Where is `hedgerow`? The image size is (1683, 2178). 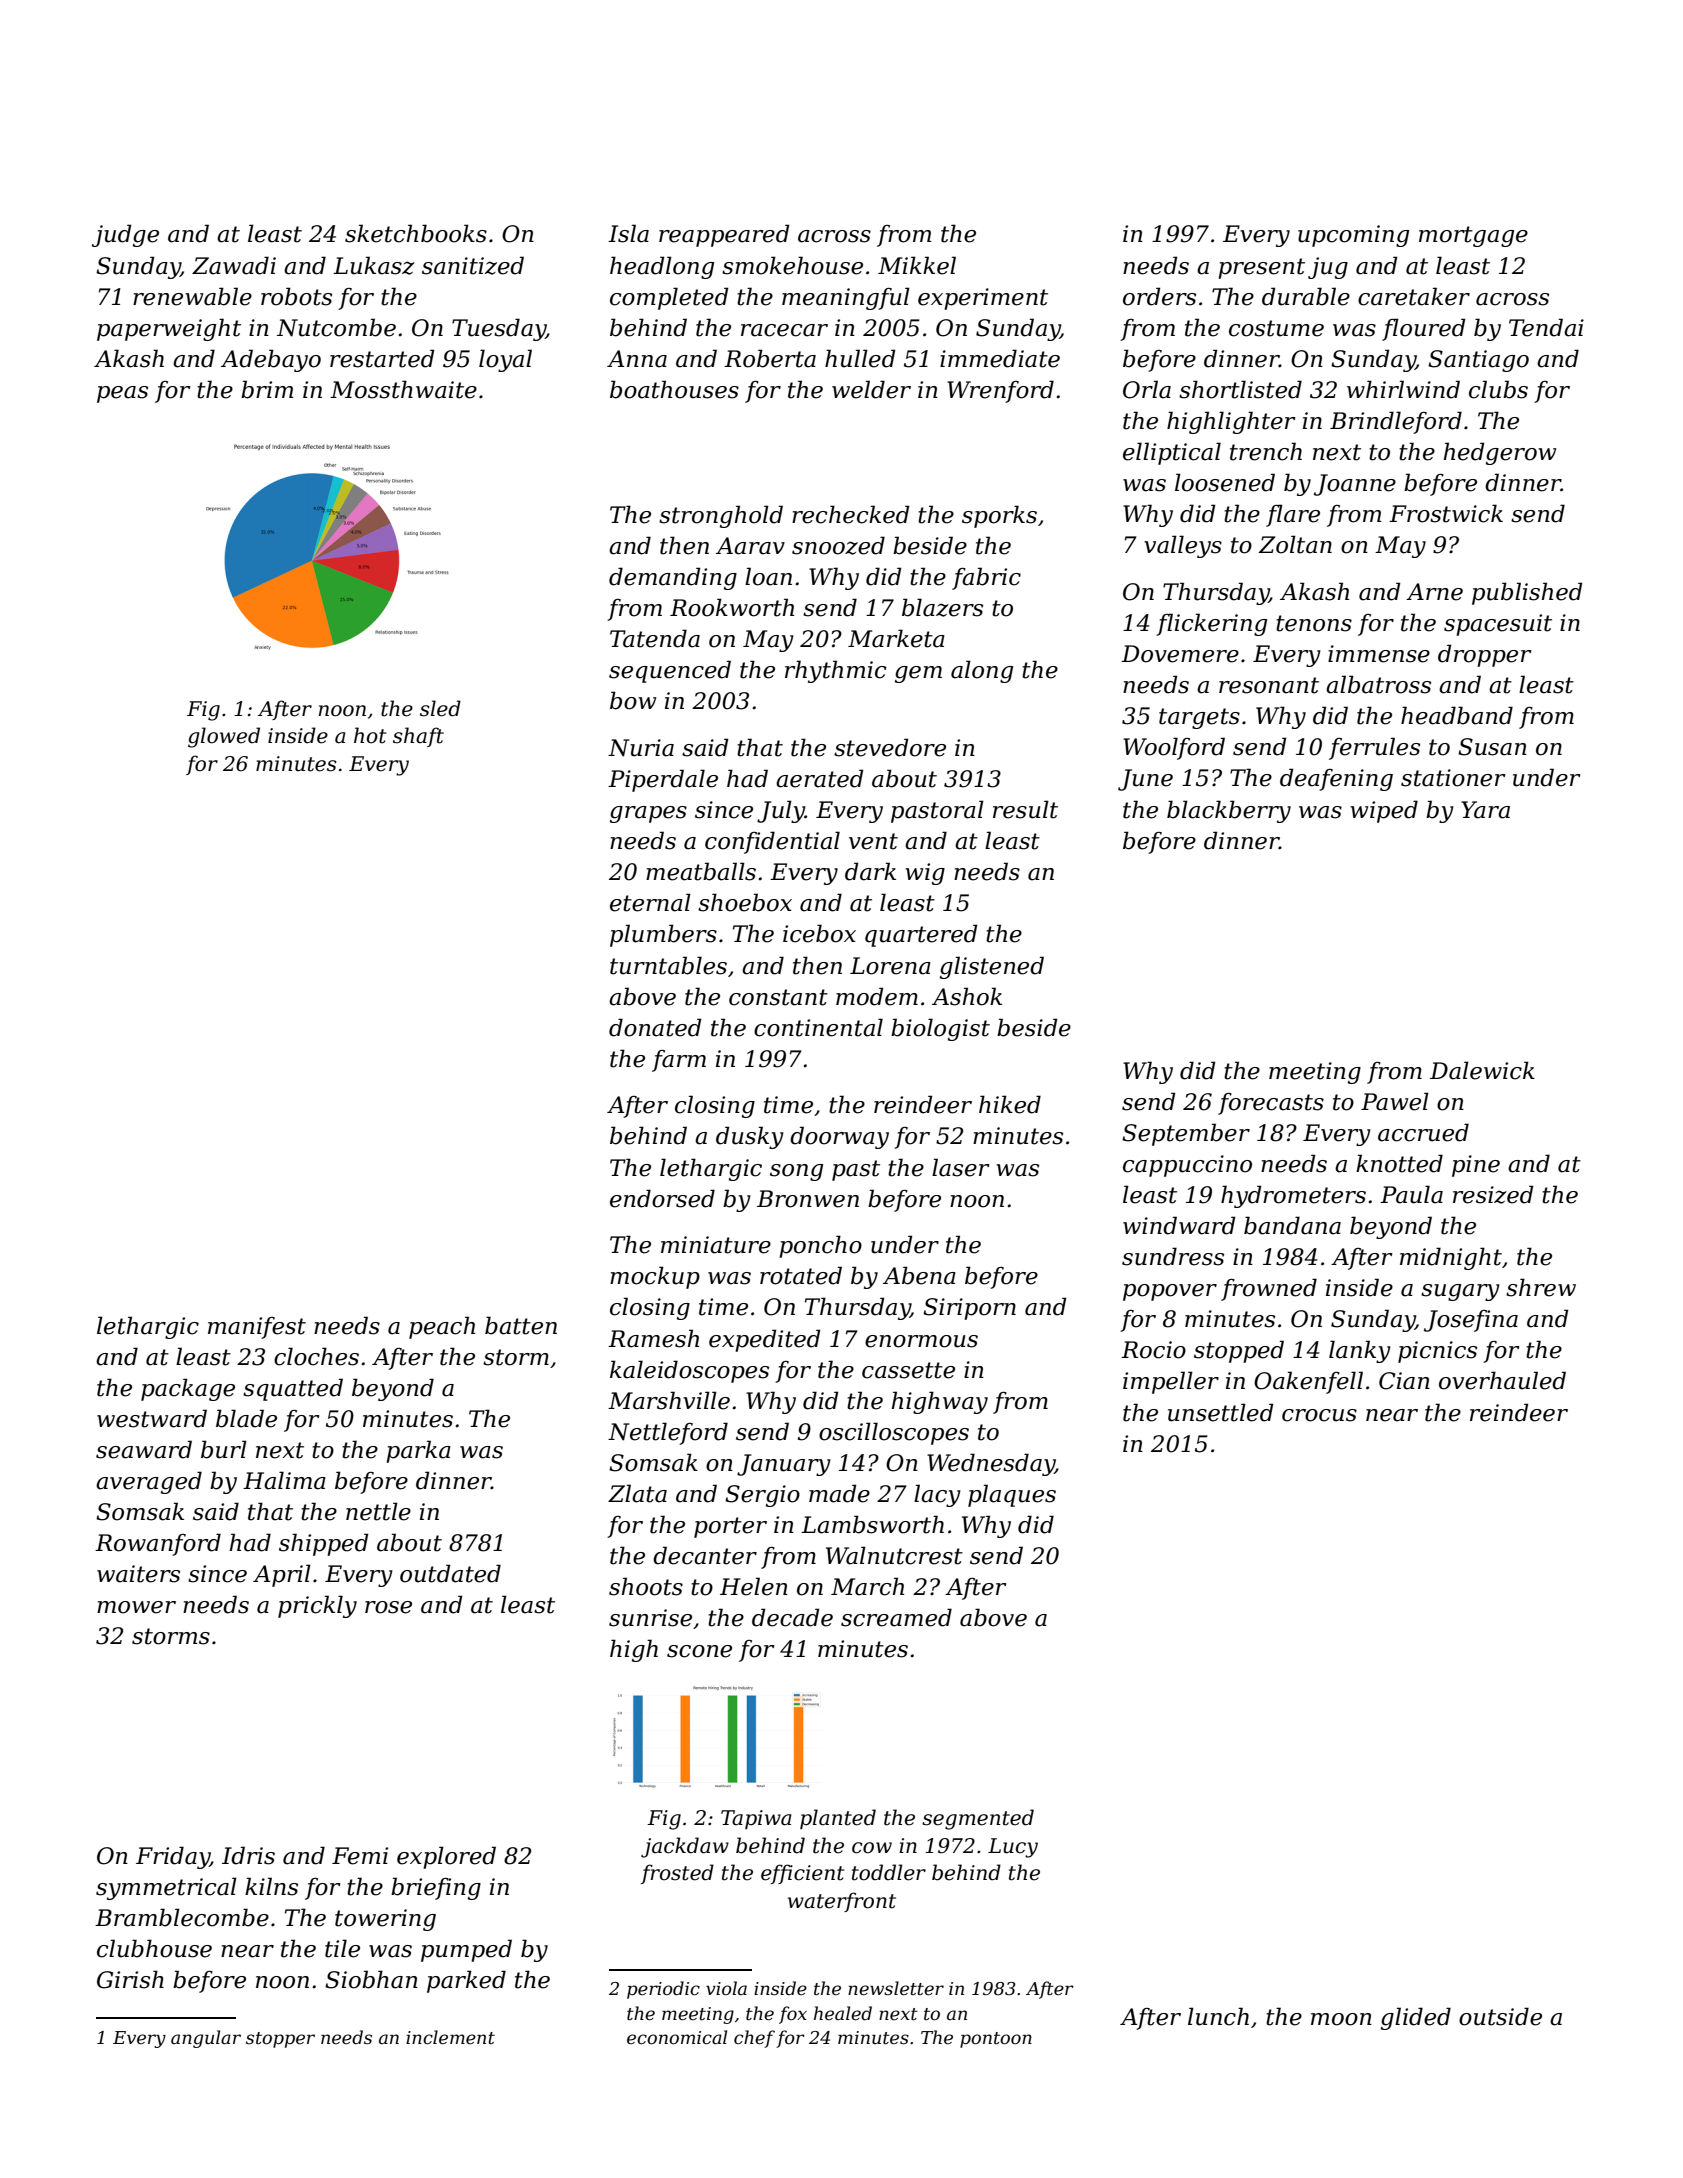 hedgerow is located at coordinates (1500, 453).
